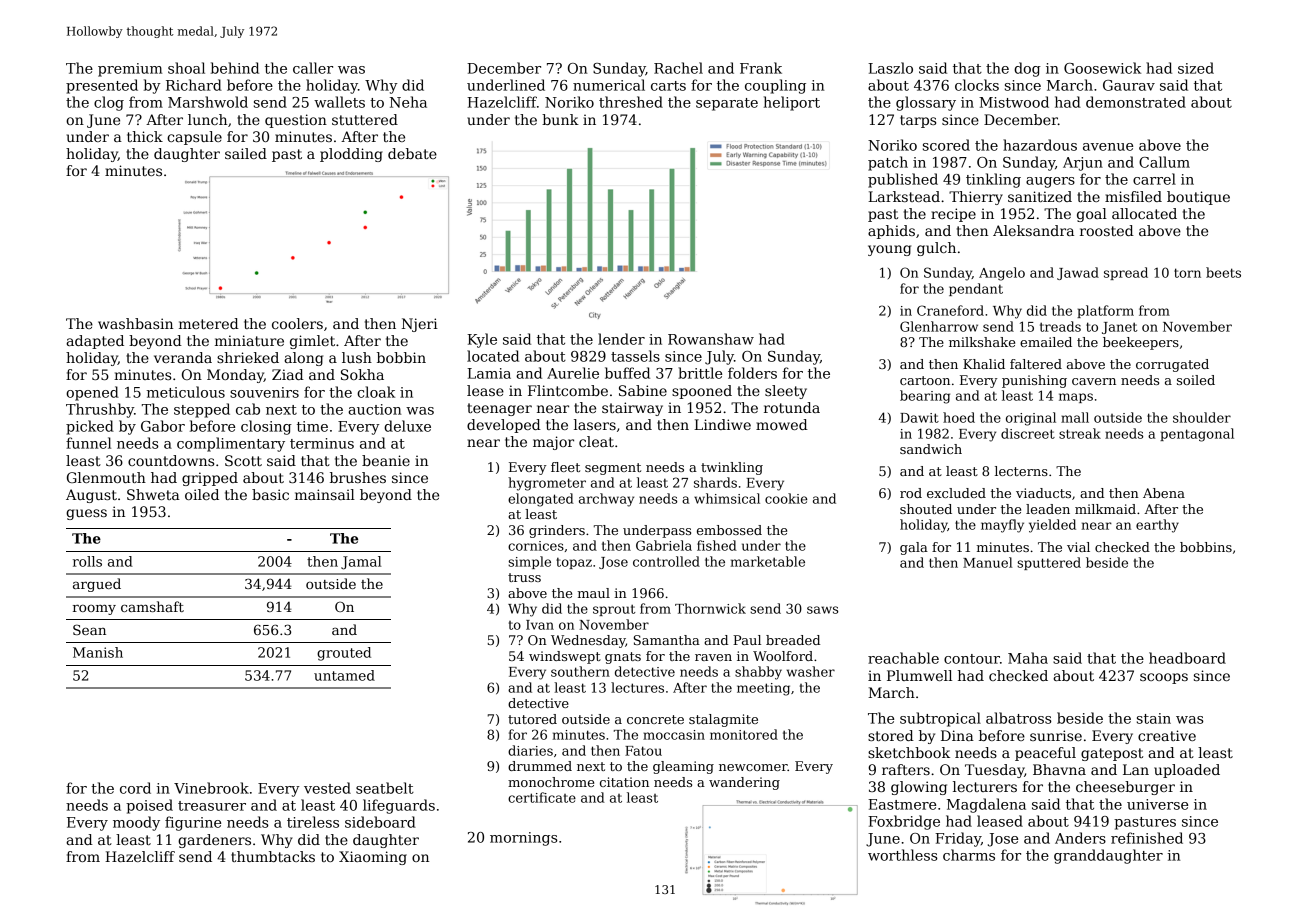 The height and width of the screenshot is (924, 1308). Describe the element at coordinates (643, 751) in the screenshot. I see `Fatou` at that location.
